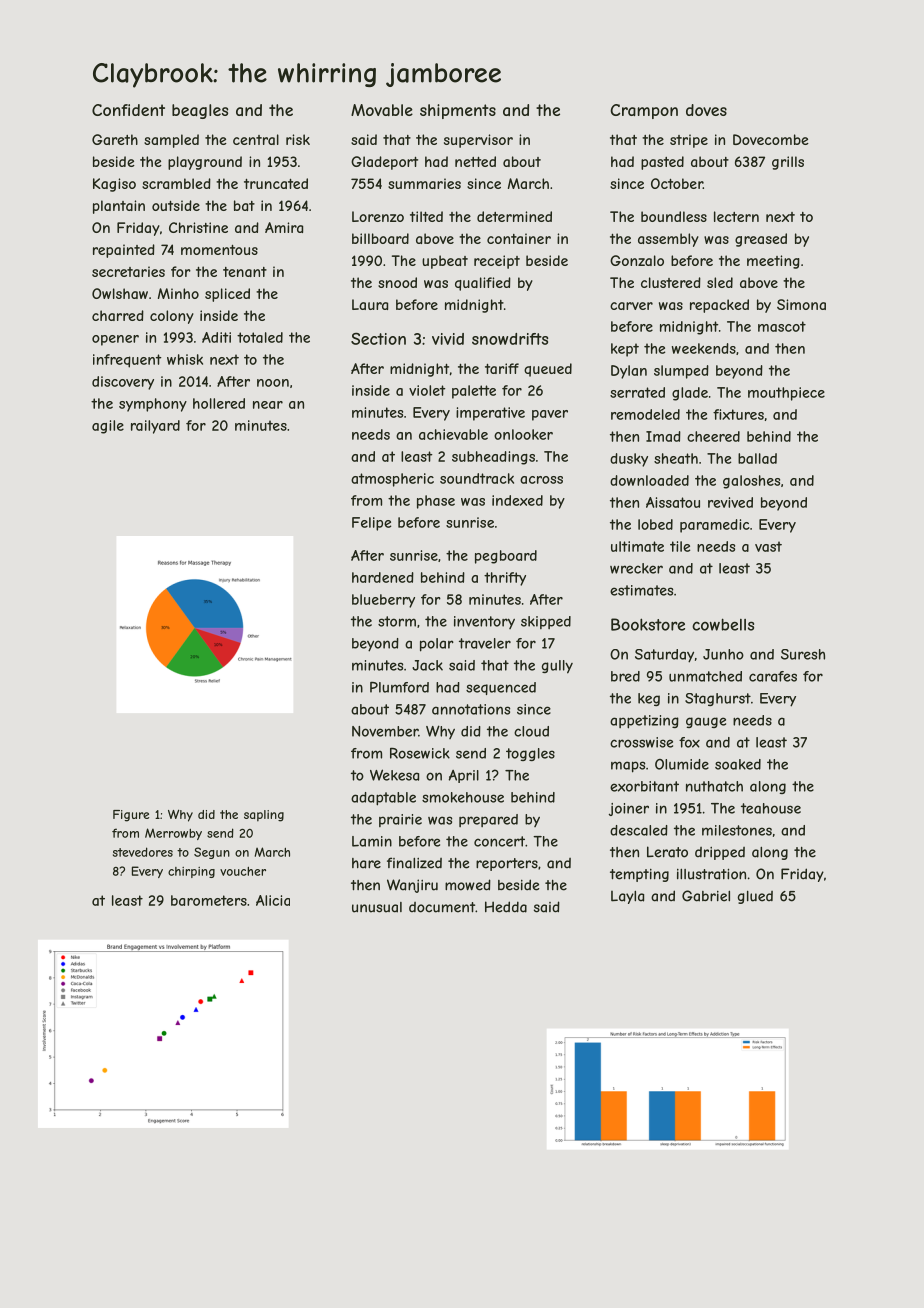 The height and width of the screenshot is (1308, 924). I want to click on doves, so click(706, 110).
